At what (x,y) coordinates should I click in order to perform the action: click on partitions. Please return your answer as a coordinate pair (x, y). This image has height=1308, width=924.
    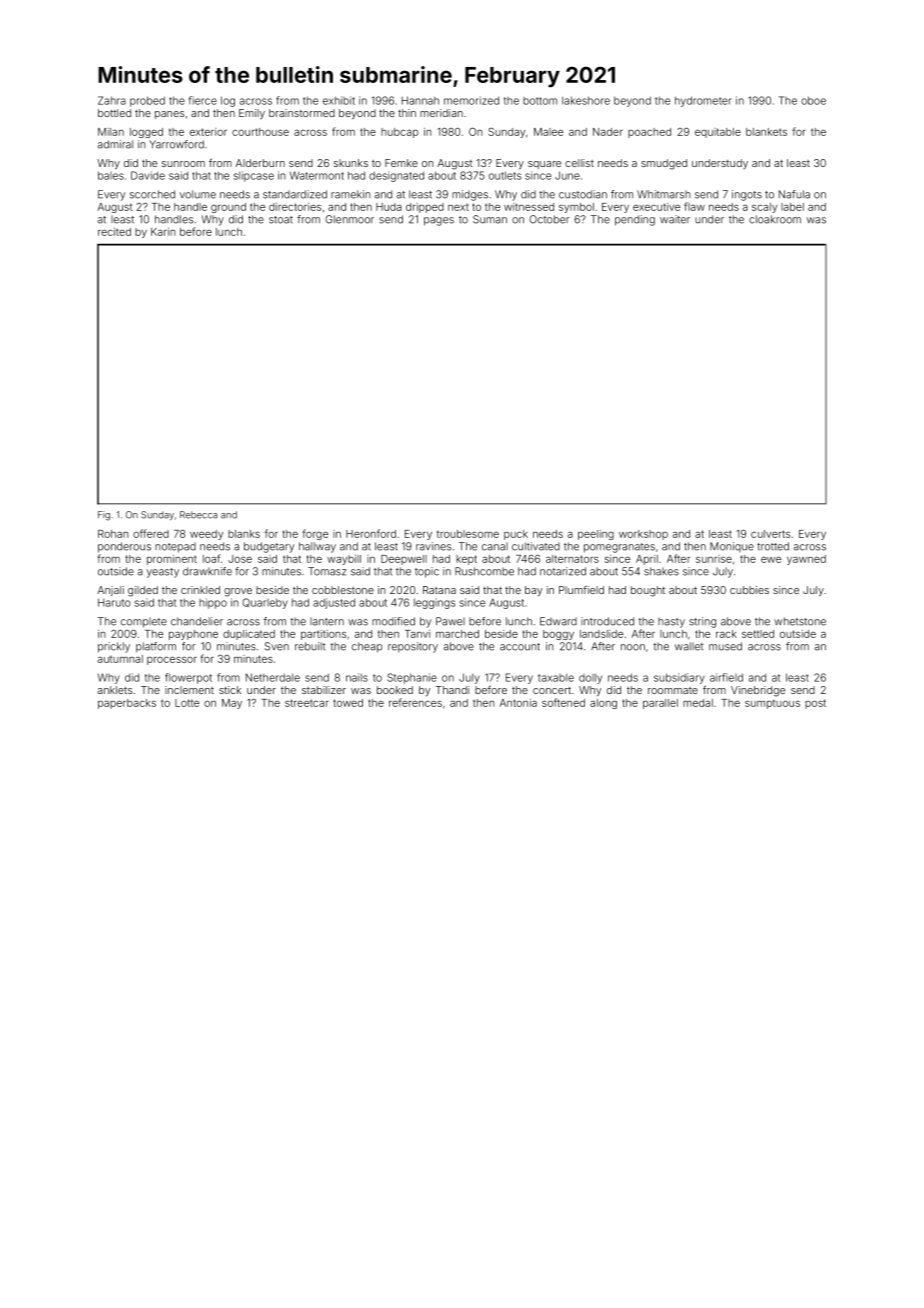
    Looking at the image, I should click on (323, 635).
